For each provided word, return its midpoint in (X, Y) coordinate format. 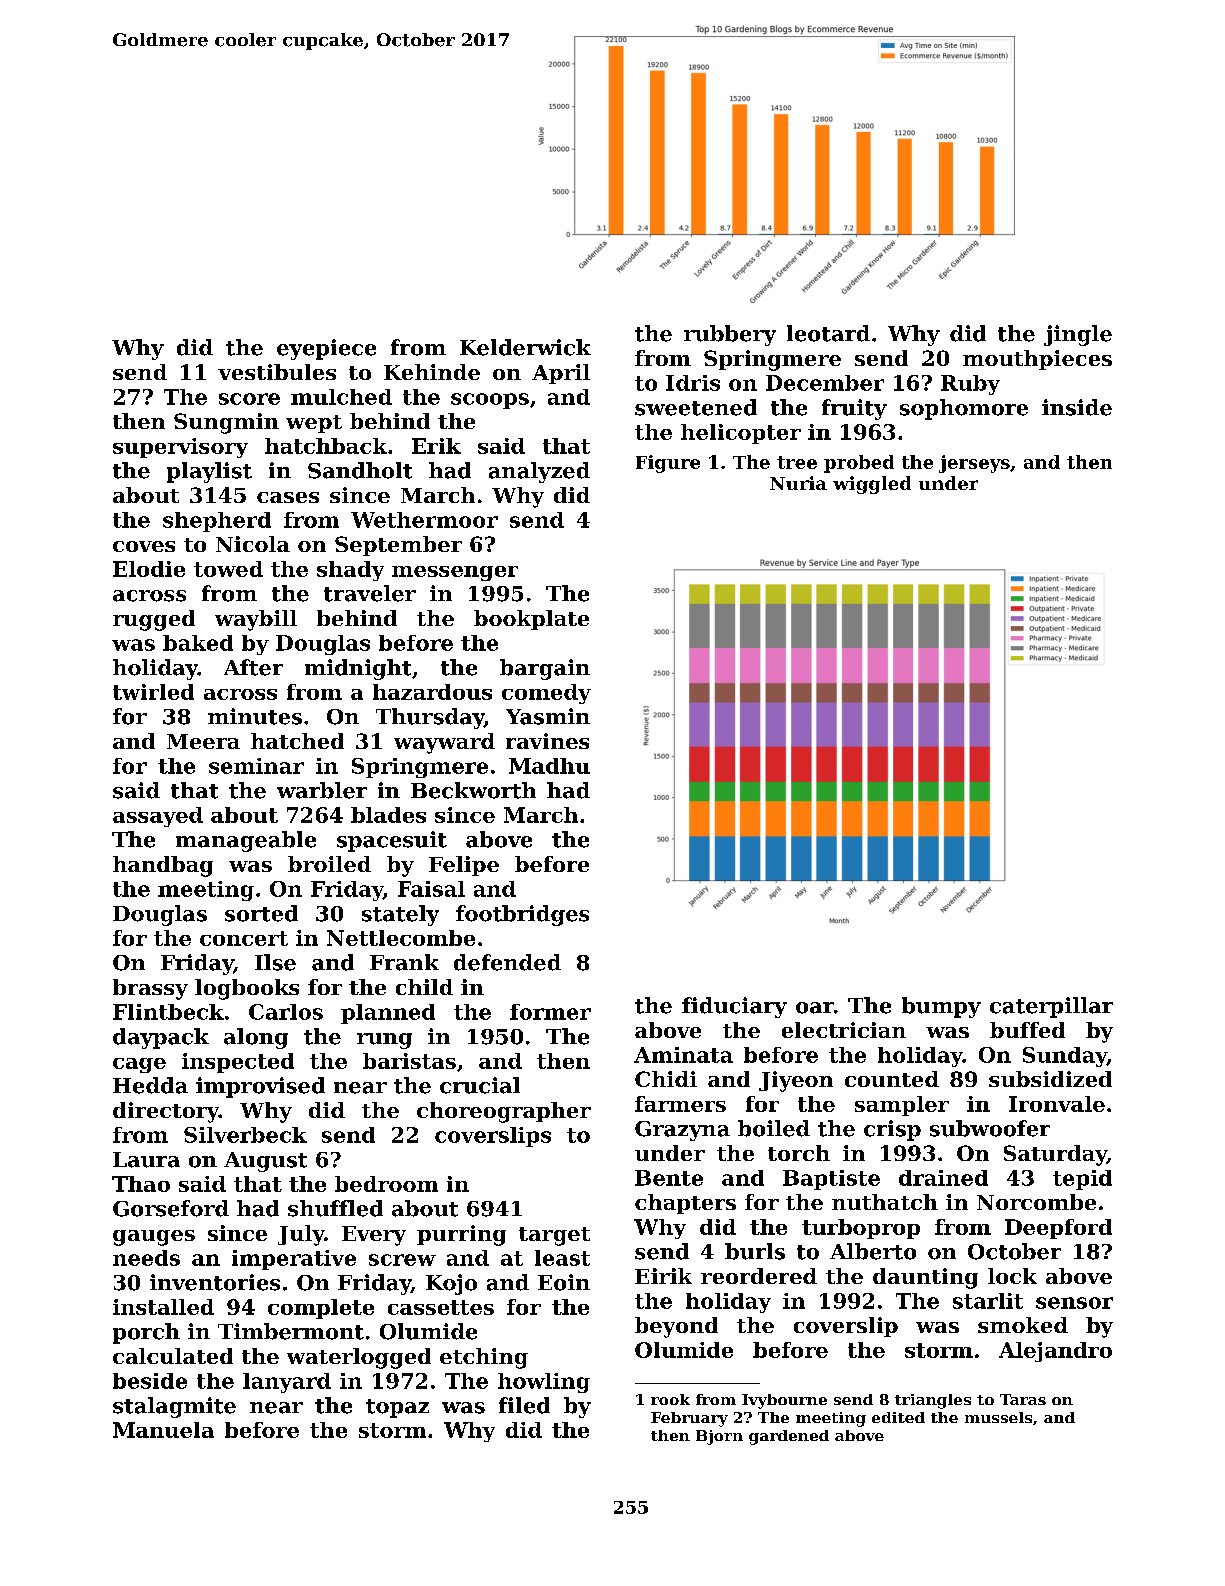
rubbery (730, 335)
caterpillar (1051, 1007)
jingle (1078, 335)
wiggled (872, 485)
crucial (480, 1085)
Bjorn (719, 1437)
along (256, 1038)
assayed (158, 817)
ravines (547, 741)
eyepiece (326, 349)
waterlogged (359, 1358)
